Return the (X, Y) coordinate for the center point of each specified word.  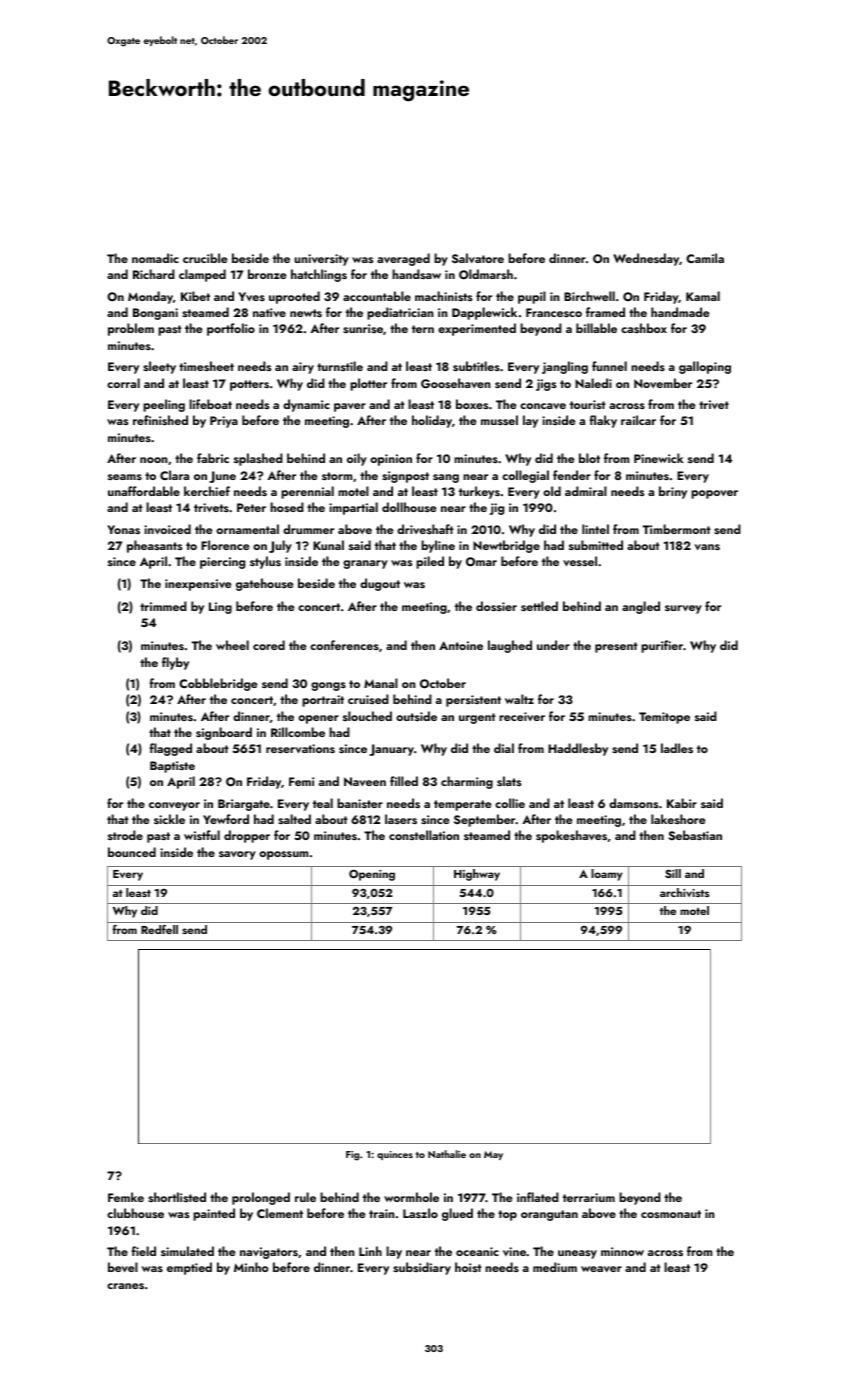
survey (683, 609)
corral (123, 383)
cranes (125, 1286)
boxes (472, 404)
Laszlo (420, 1213)
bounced (132, 852)
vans (707, 547)
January (391, 750)
